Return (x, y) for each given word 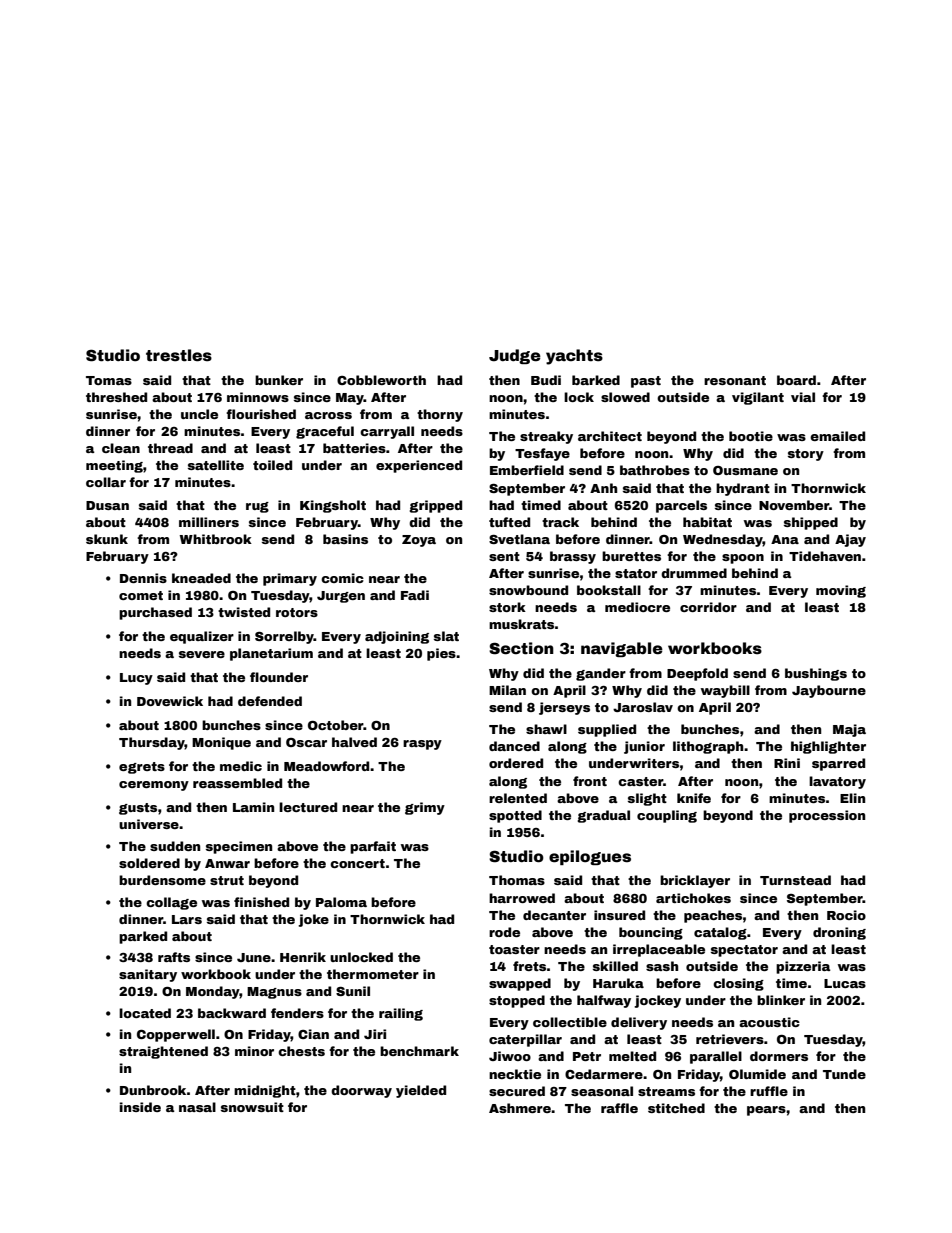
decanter (554, 915)
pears (766, 1111)
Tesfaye (542, 454)
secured (517, 1091)
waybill (725, 691)
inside (140, 1107)
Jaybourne (829, 691)
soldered (149, 863)
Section (521, 648)
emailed (837, 436)
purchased (155, 613)
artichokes (693, 898)
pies (441, 654)
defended (270, 701)
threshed (116, 397)
